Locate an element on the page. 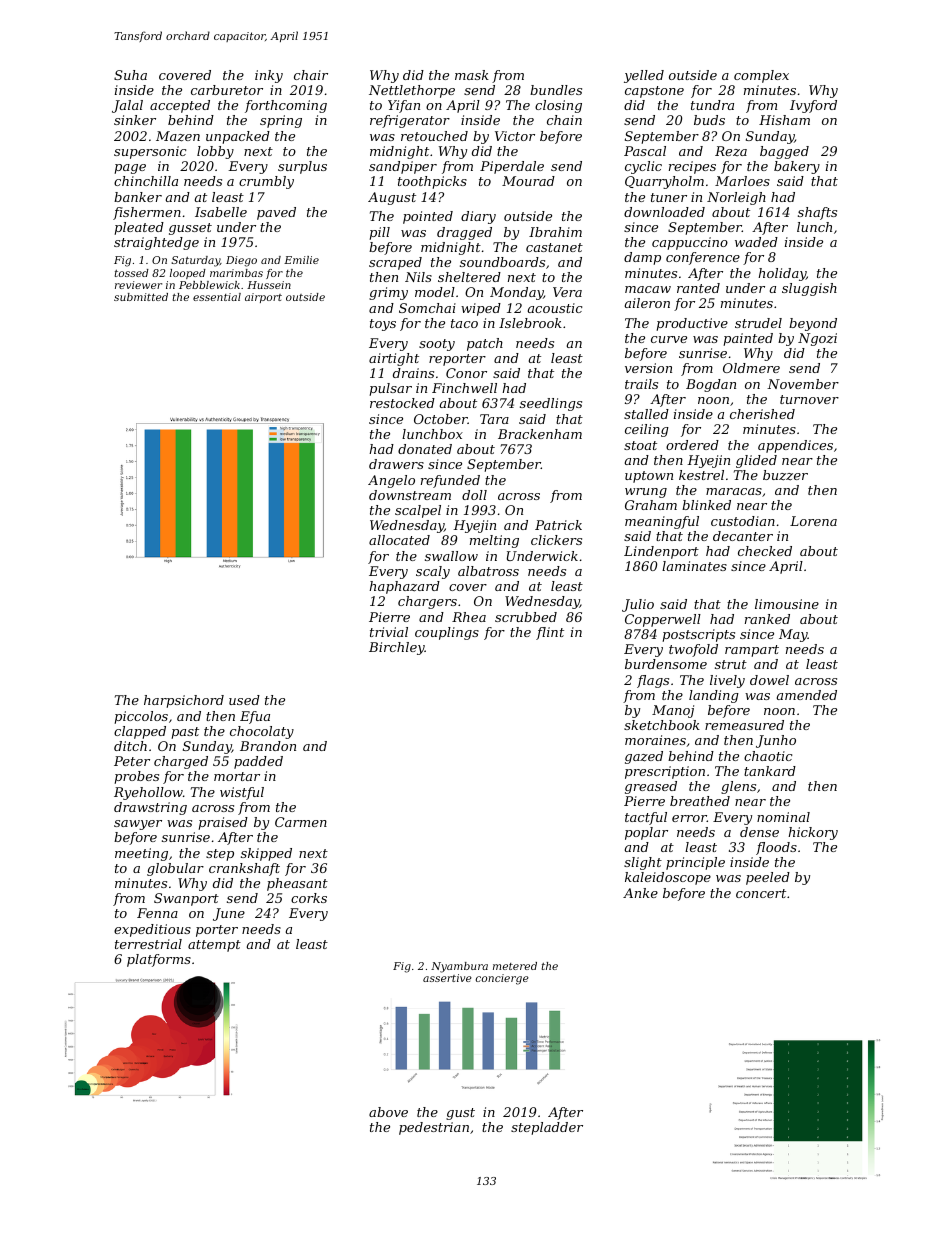 The height and width of the image is (1233, 952). dragged is located at coordinates (464, 233).
